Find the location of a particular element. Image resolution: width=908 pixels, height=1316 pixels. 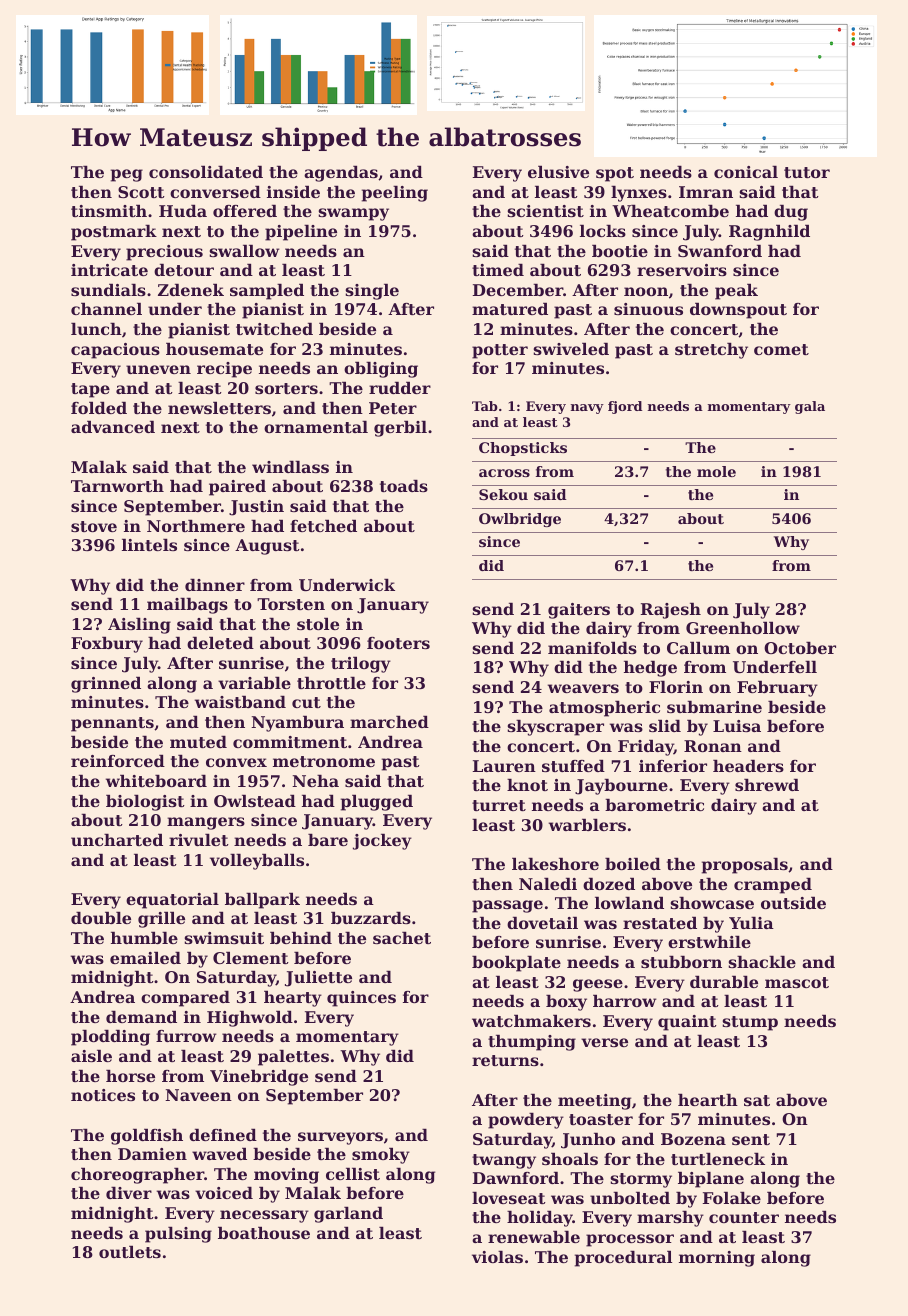

gala is located at coordinates (810, 407).
